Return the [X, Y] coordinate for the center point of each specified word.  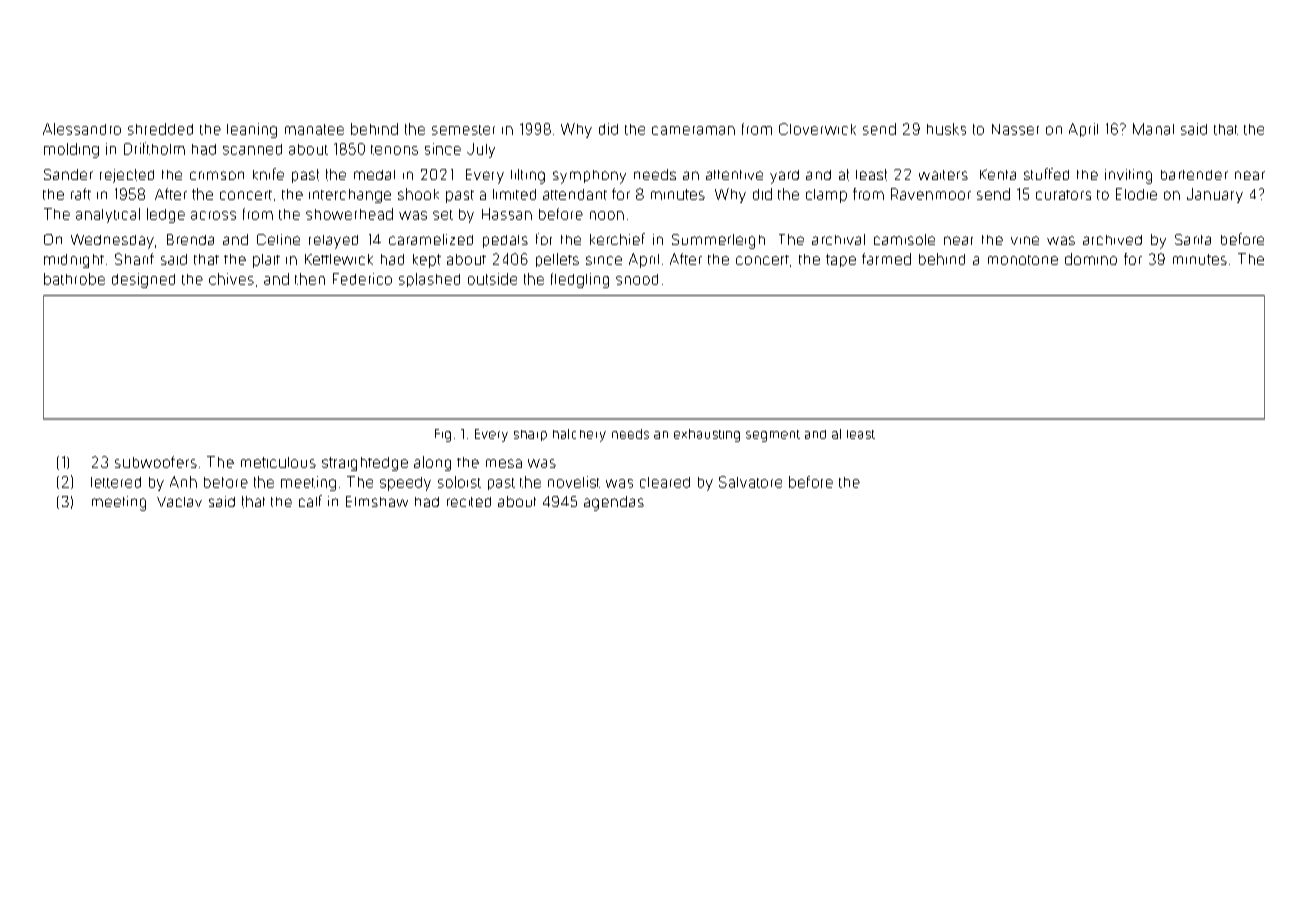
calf [310, 501]
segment [773, 436]
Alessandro [82, 129]
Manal [1153, 129]
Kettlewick [339, 259]
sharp [530, 435]
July [481, 150]
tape [841, 260]
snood [637, 279]
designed [143, 280]
